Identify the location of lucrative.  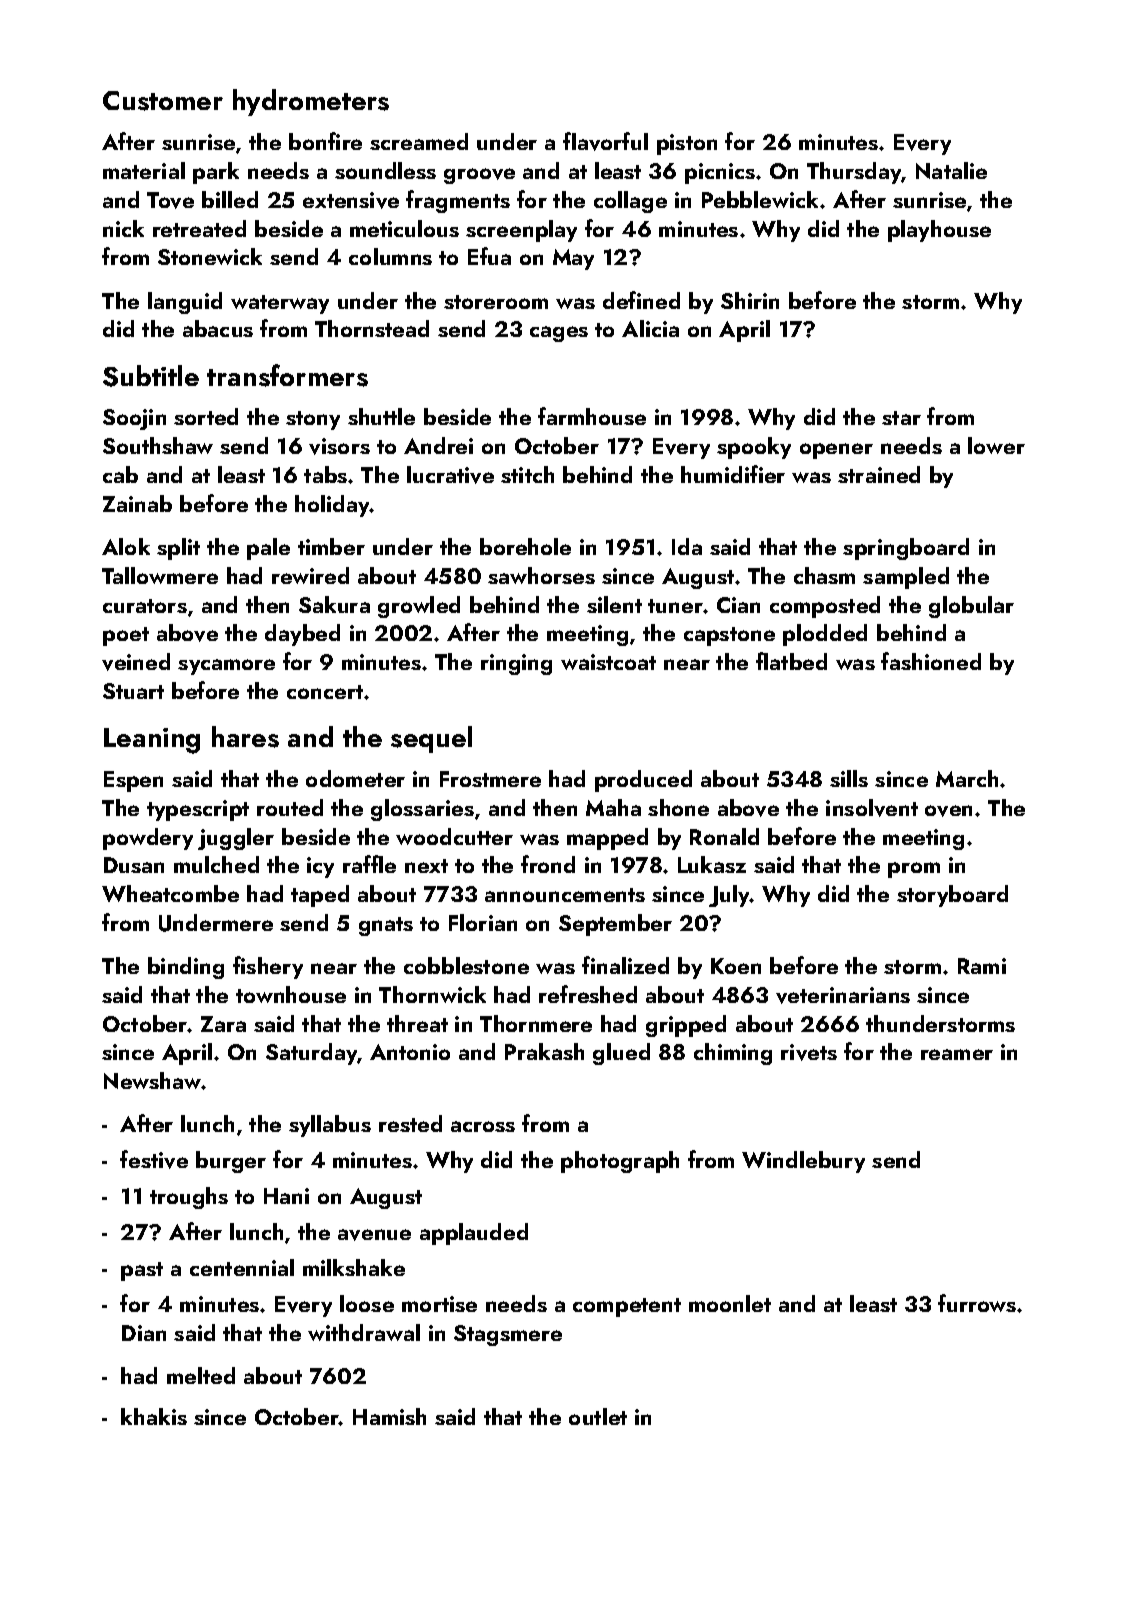
(450, 475).
